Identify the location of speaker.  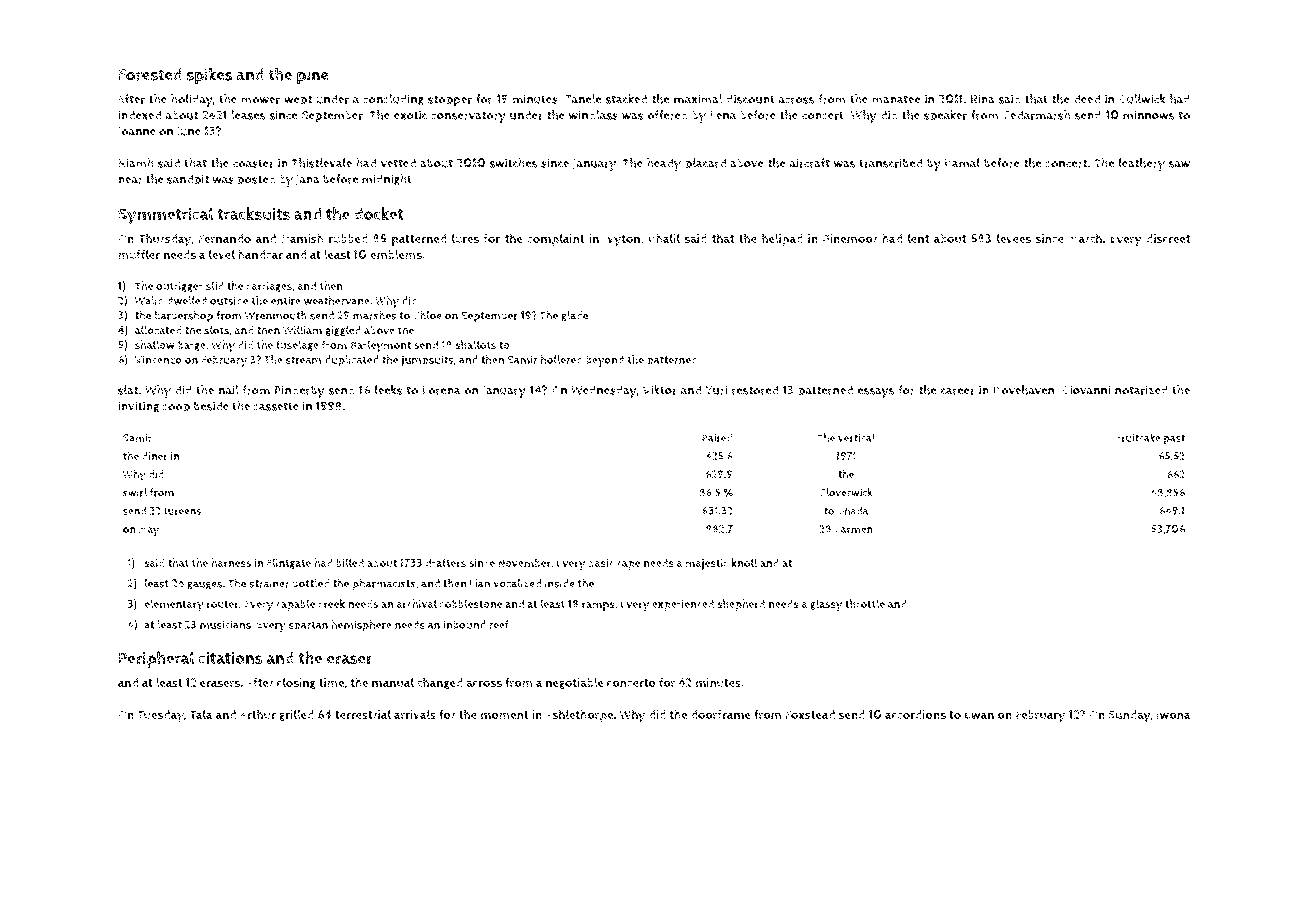
(945, 116).
